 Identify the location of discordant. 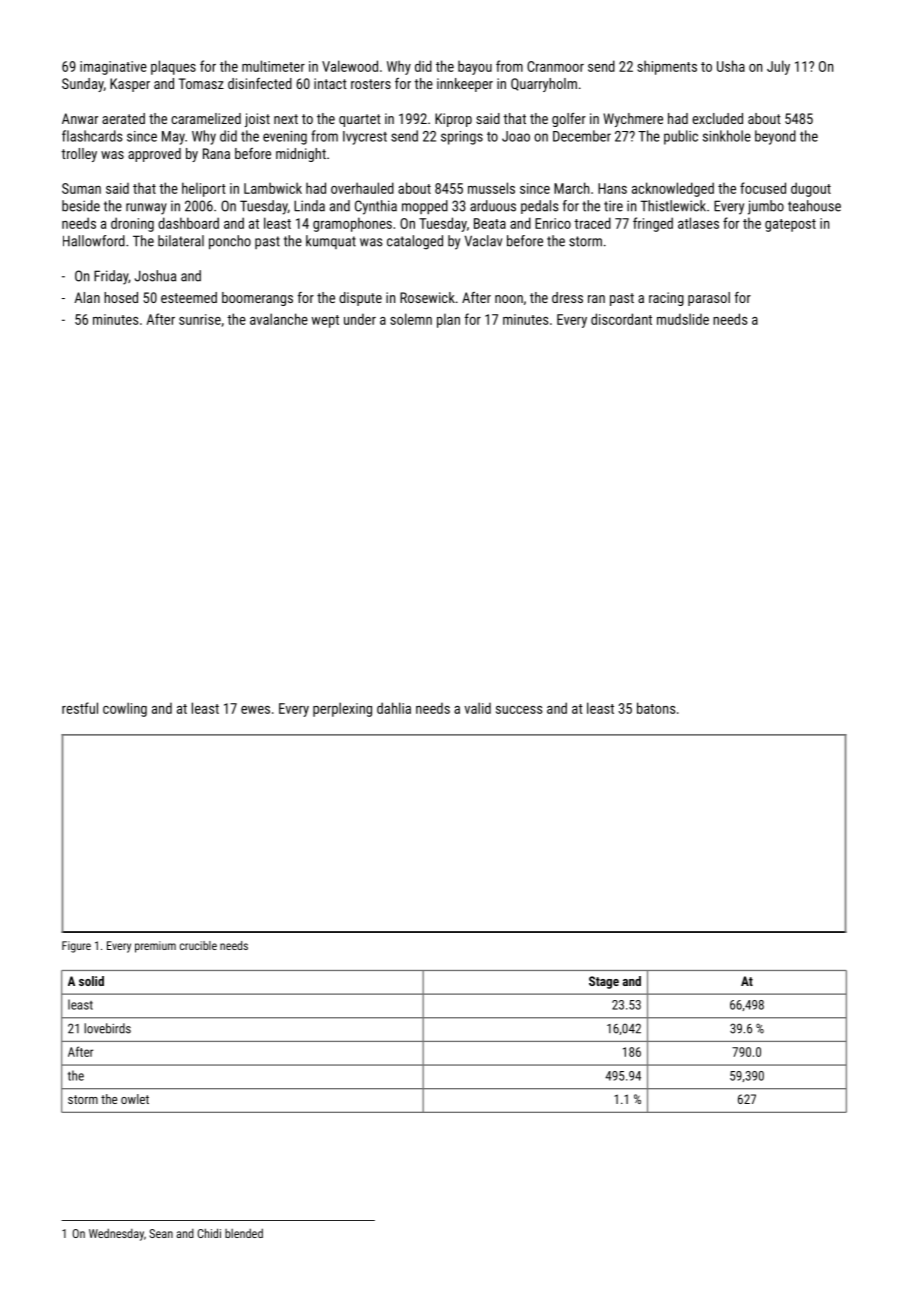
(621, 319).
